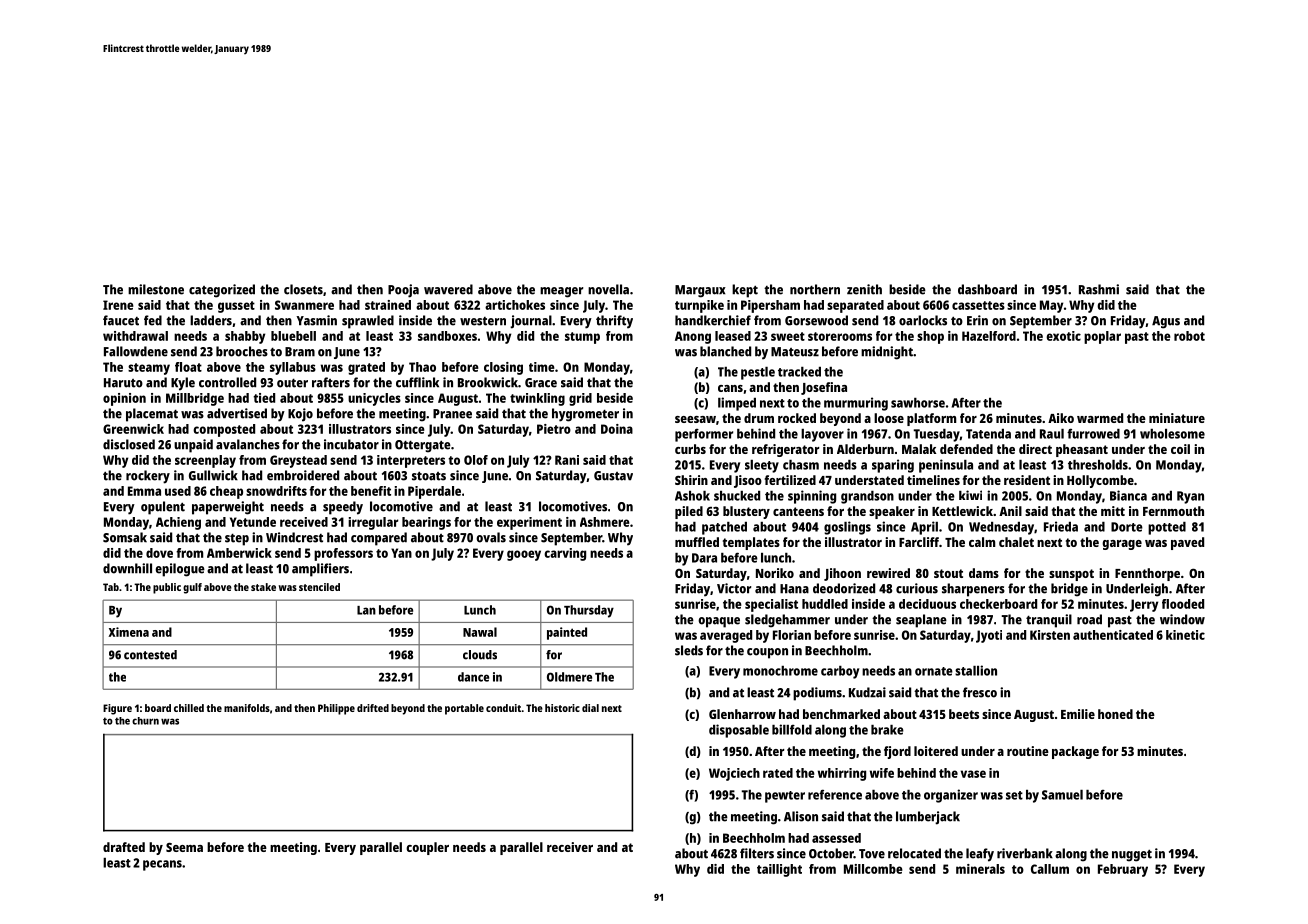 This image has width=1308, height=924. I want to click on stake, so click(263, 587).
